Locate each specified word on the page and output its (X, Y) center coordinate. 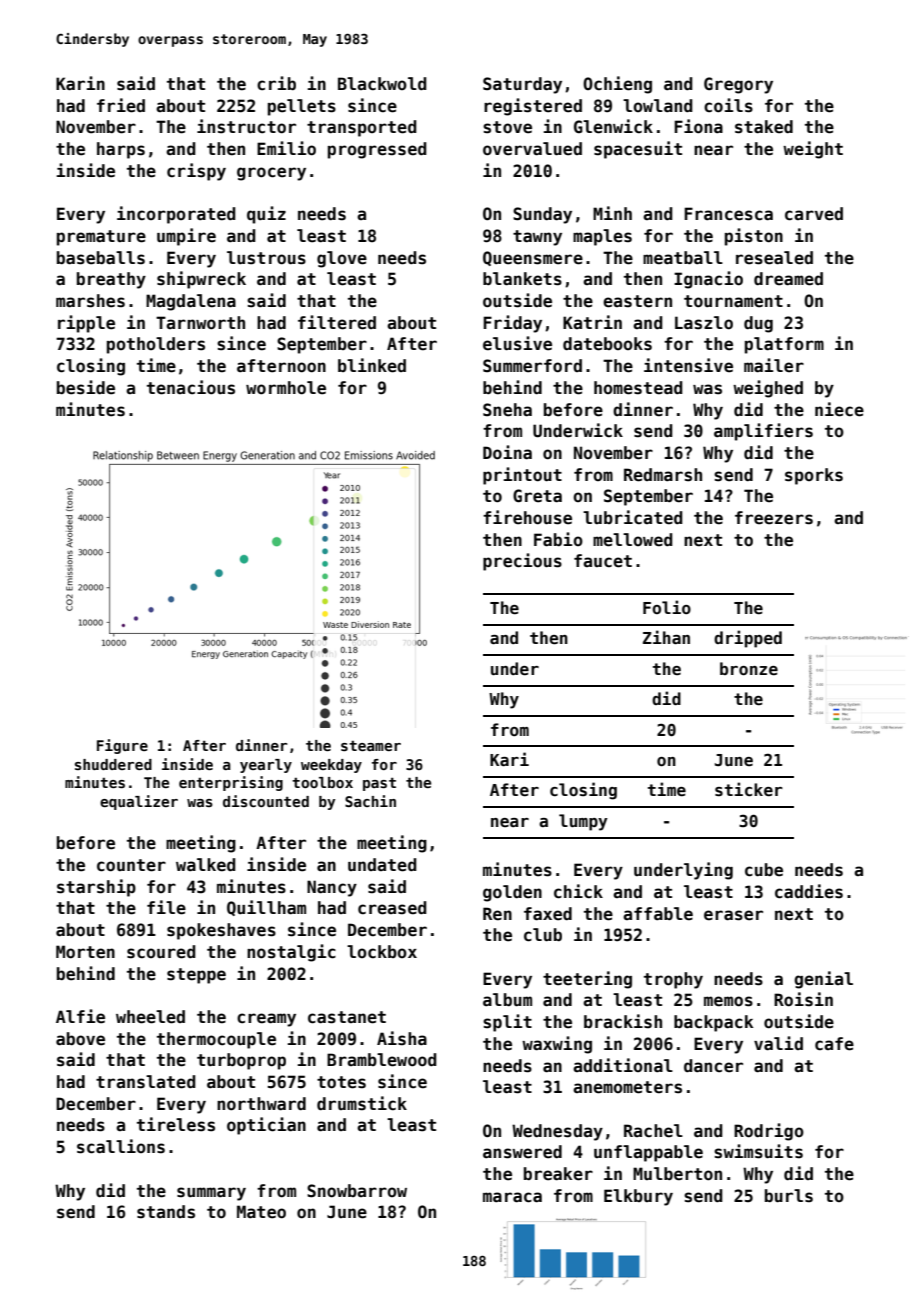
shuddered (113, 764)
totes (341, 1082)
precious (522, 562)
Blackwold (382, 84)
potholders (156, 345)
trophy (673, 980)
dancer (713, 1066)
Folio (667, 607)
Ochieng (617, 85)
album (507, 1000)
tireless (176, 1124)
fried (121, 105)
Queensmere (533, 258)
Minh (612, 213)
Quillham (266, 908)
